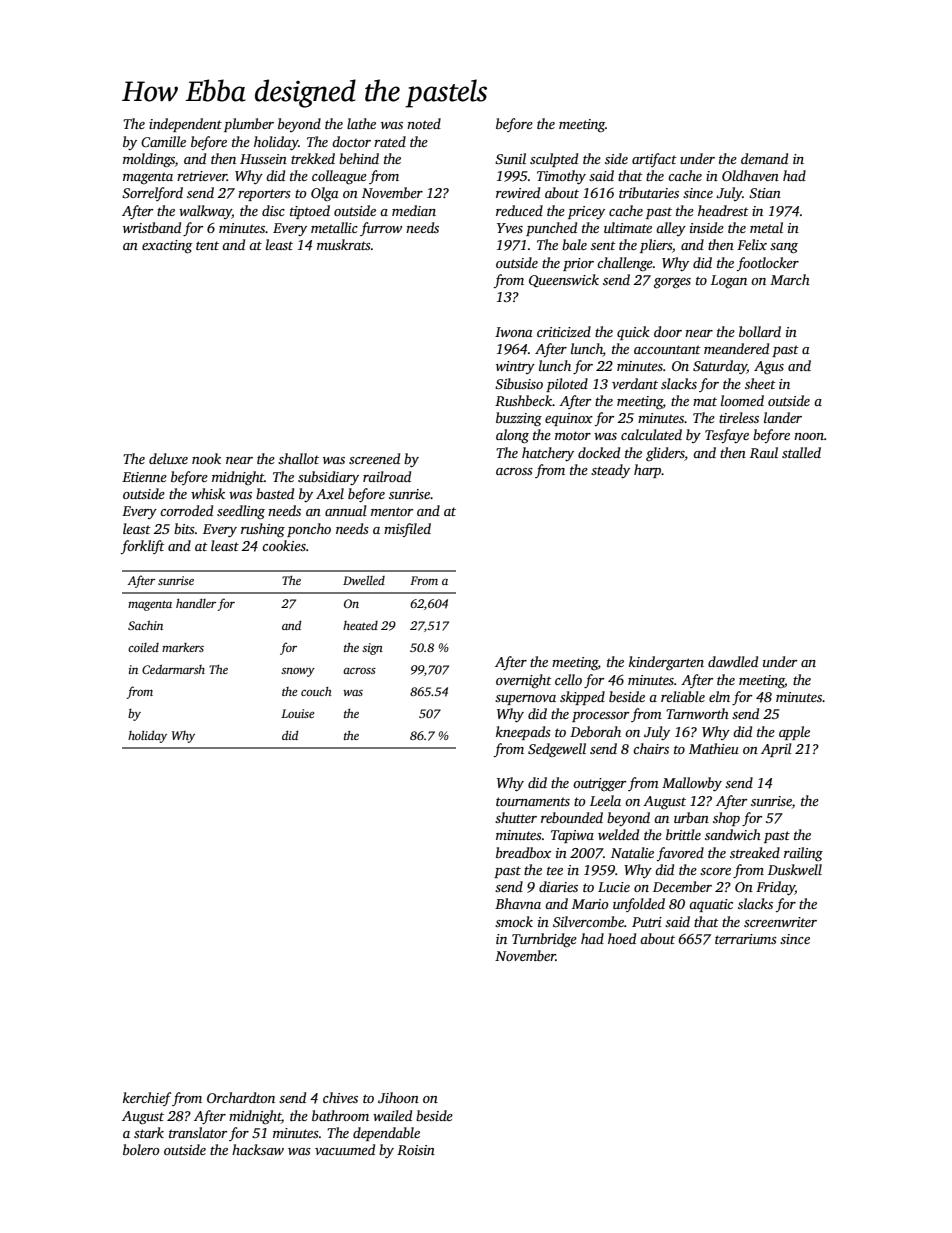  I want to click on stalled, so click(801, 452).
